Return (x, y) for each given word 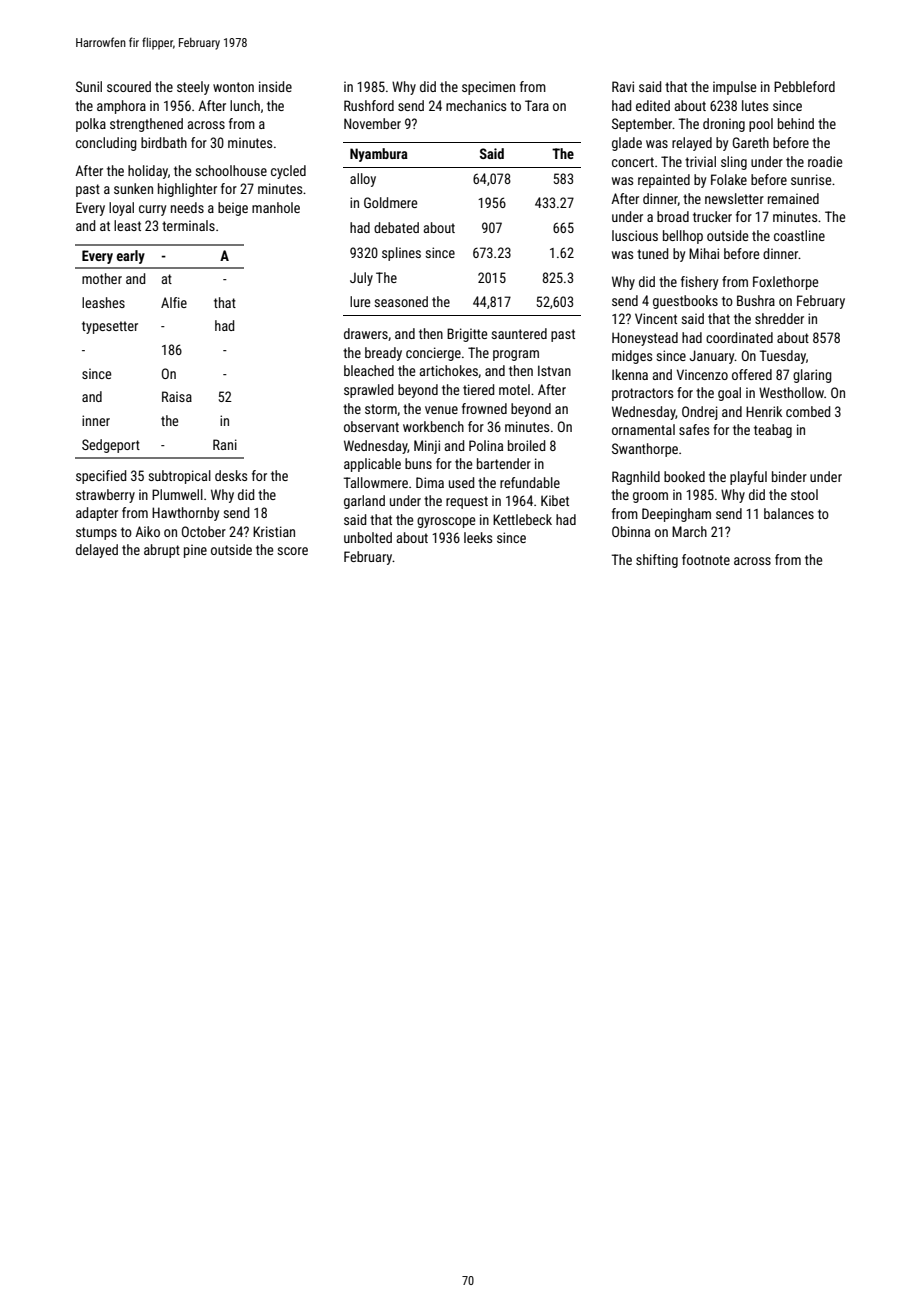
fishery (699, 283)
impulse (734, 88)
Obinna (631, 531)
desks (231, 475)
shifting (657, 561)
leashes (103, 302)
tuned (652, 253)
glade (627, 144)
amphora (121, 107)
